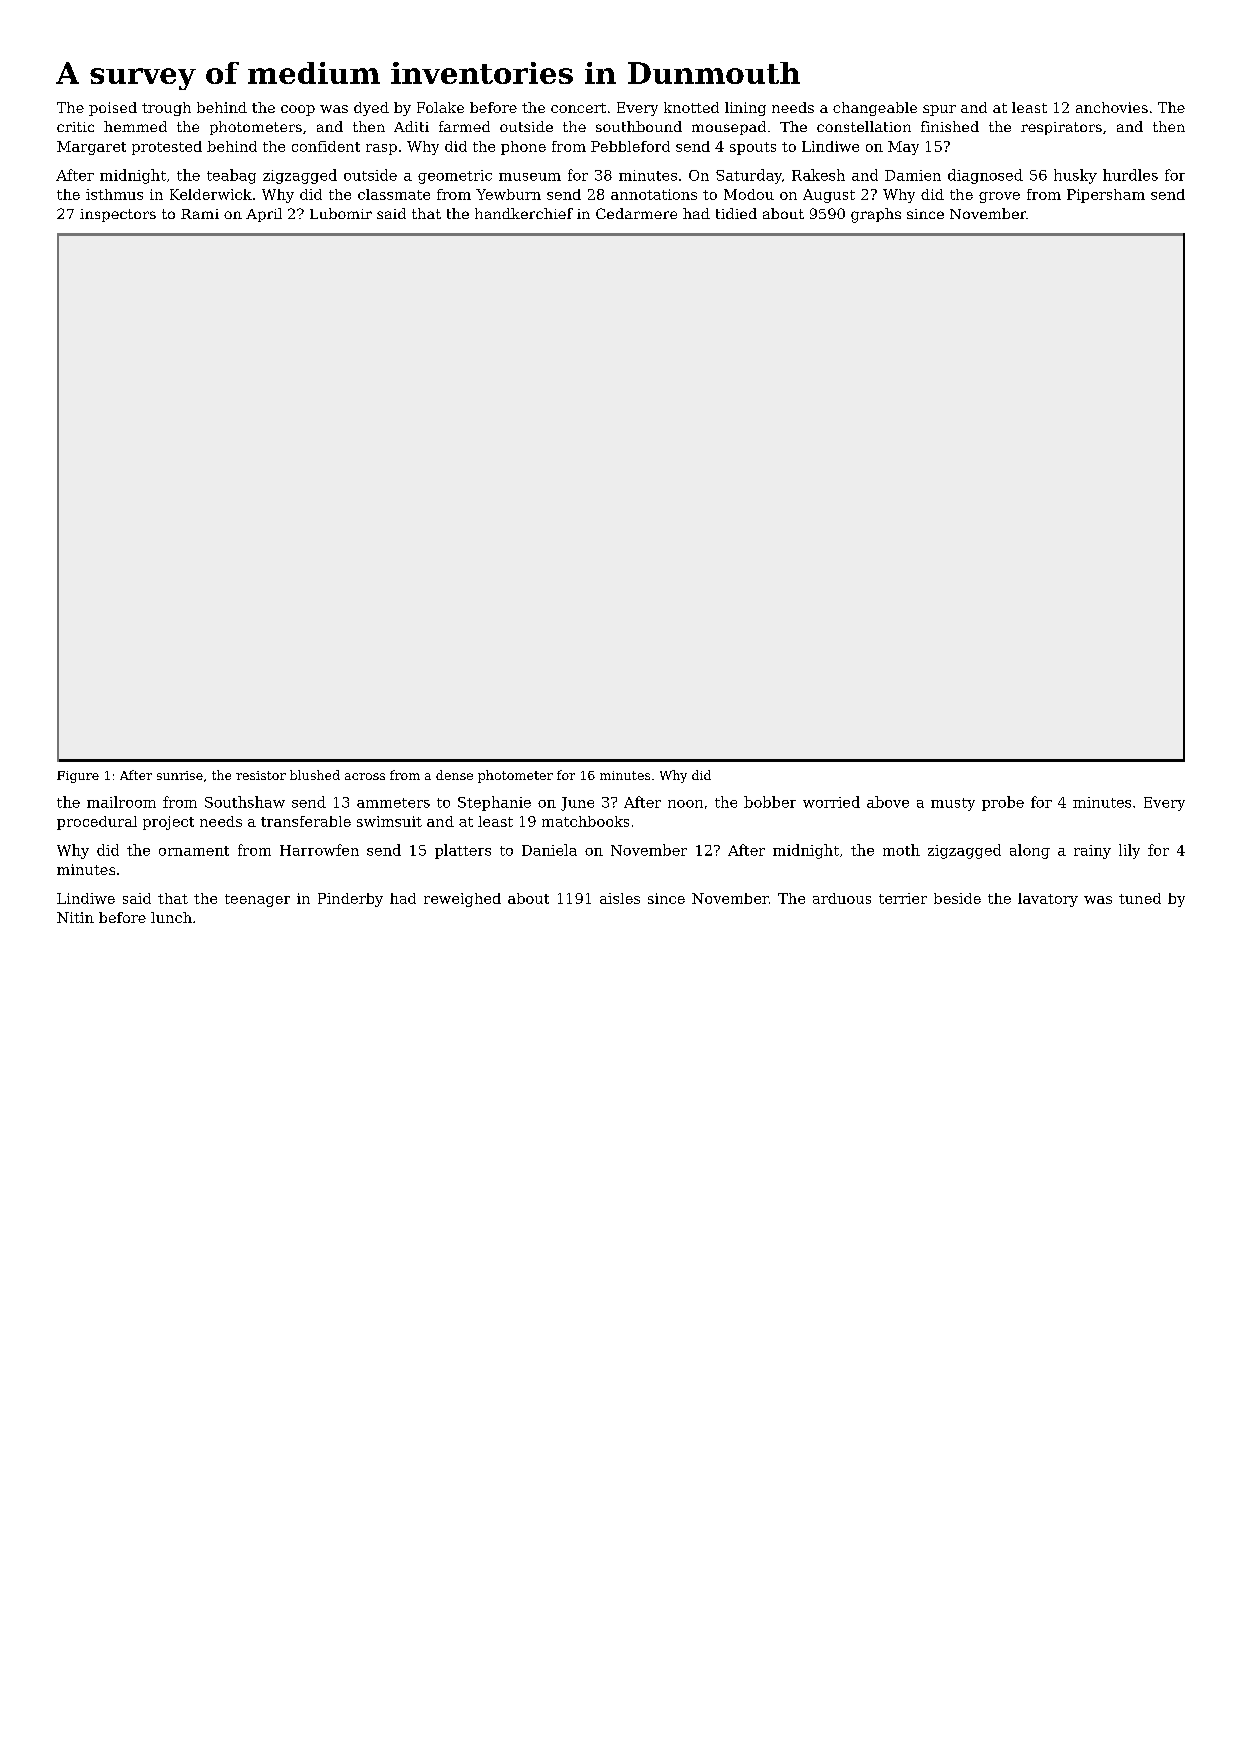  Describe the element at coordinates (636, 213) in the document. I see `Cedarmere` at that location.
